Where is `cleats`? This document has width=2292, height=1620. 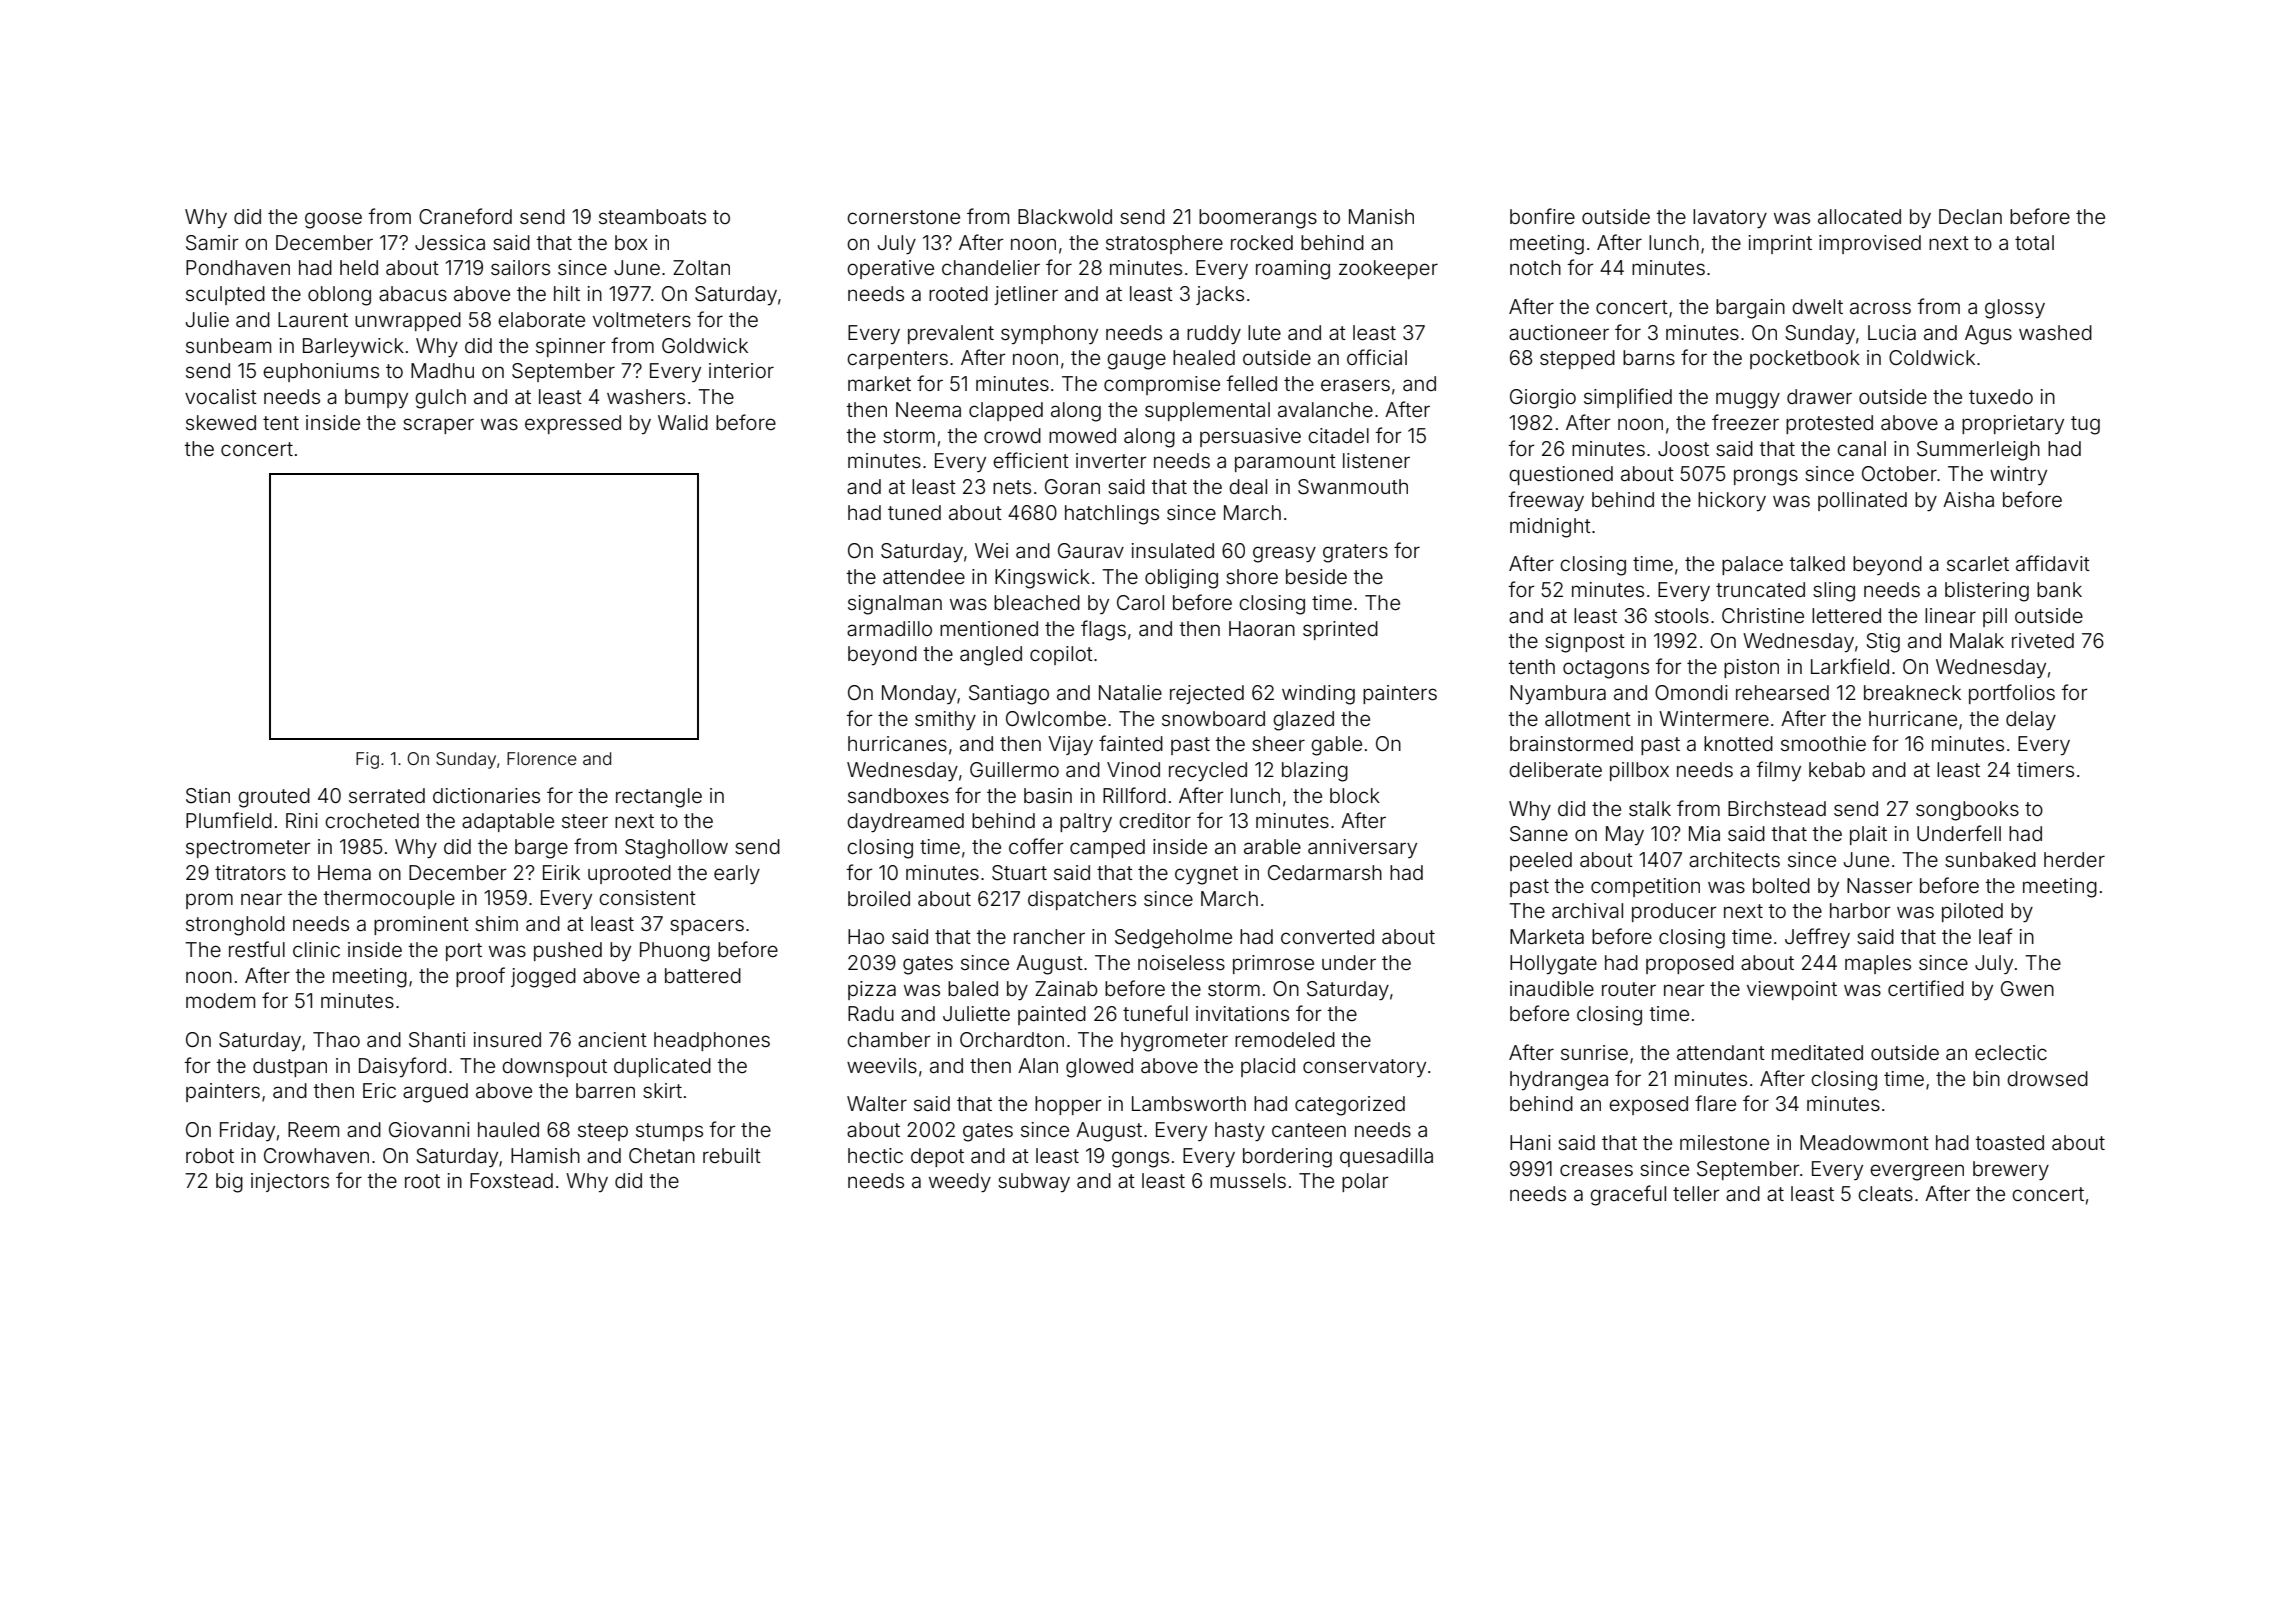
cleats is located at coordinates (1885, 1193).
